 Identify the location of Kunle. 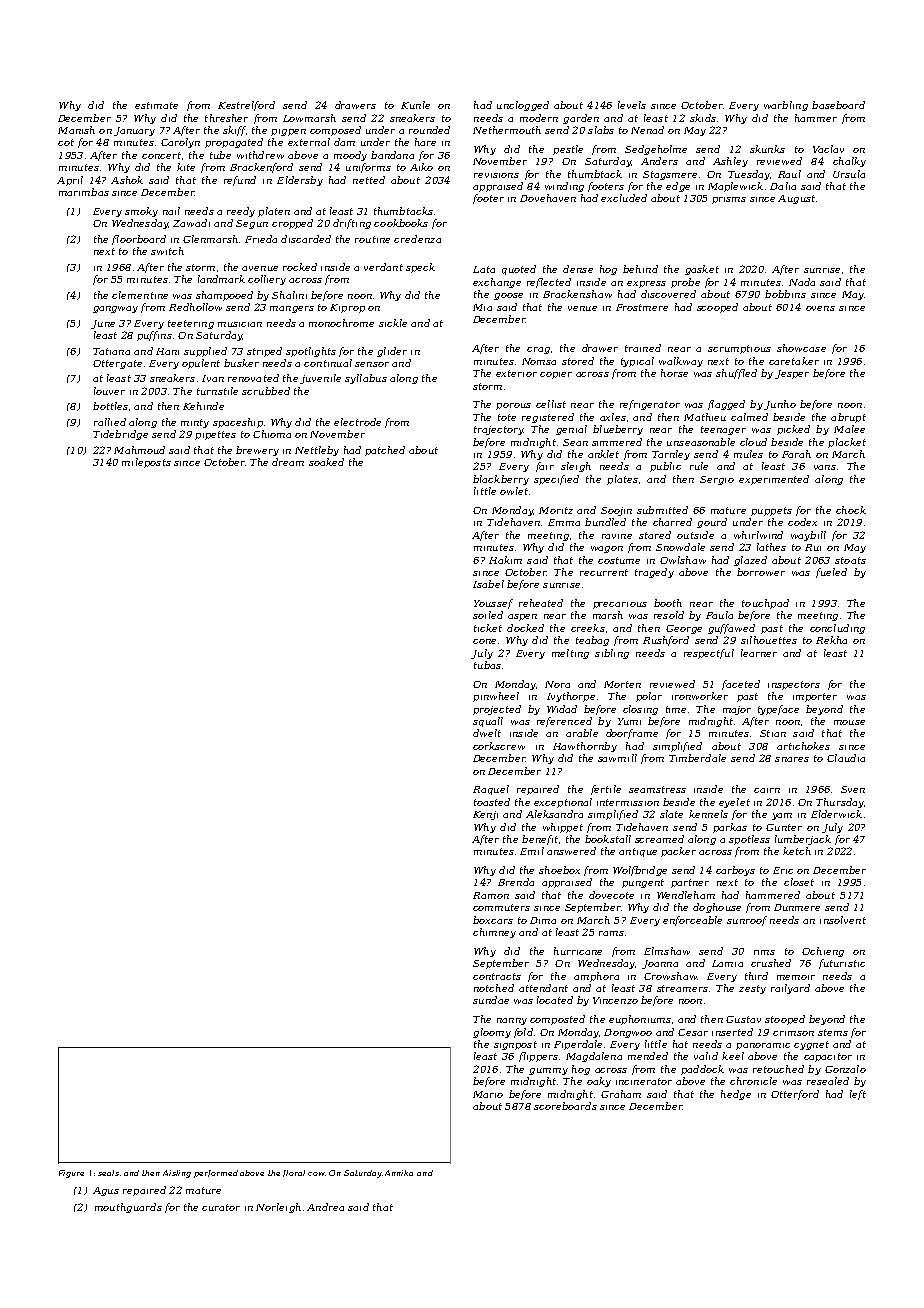
(415, 105).
